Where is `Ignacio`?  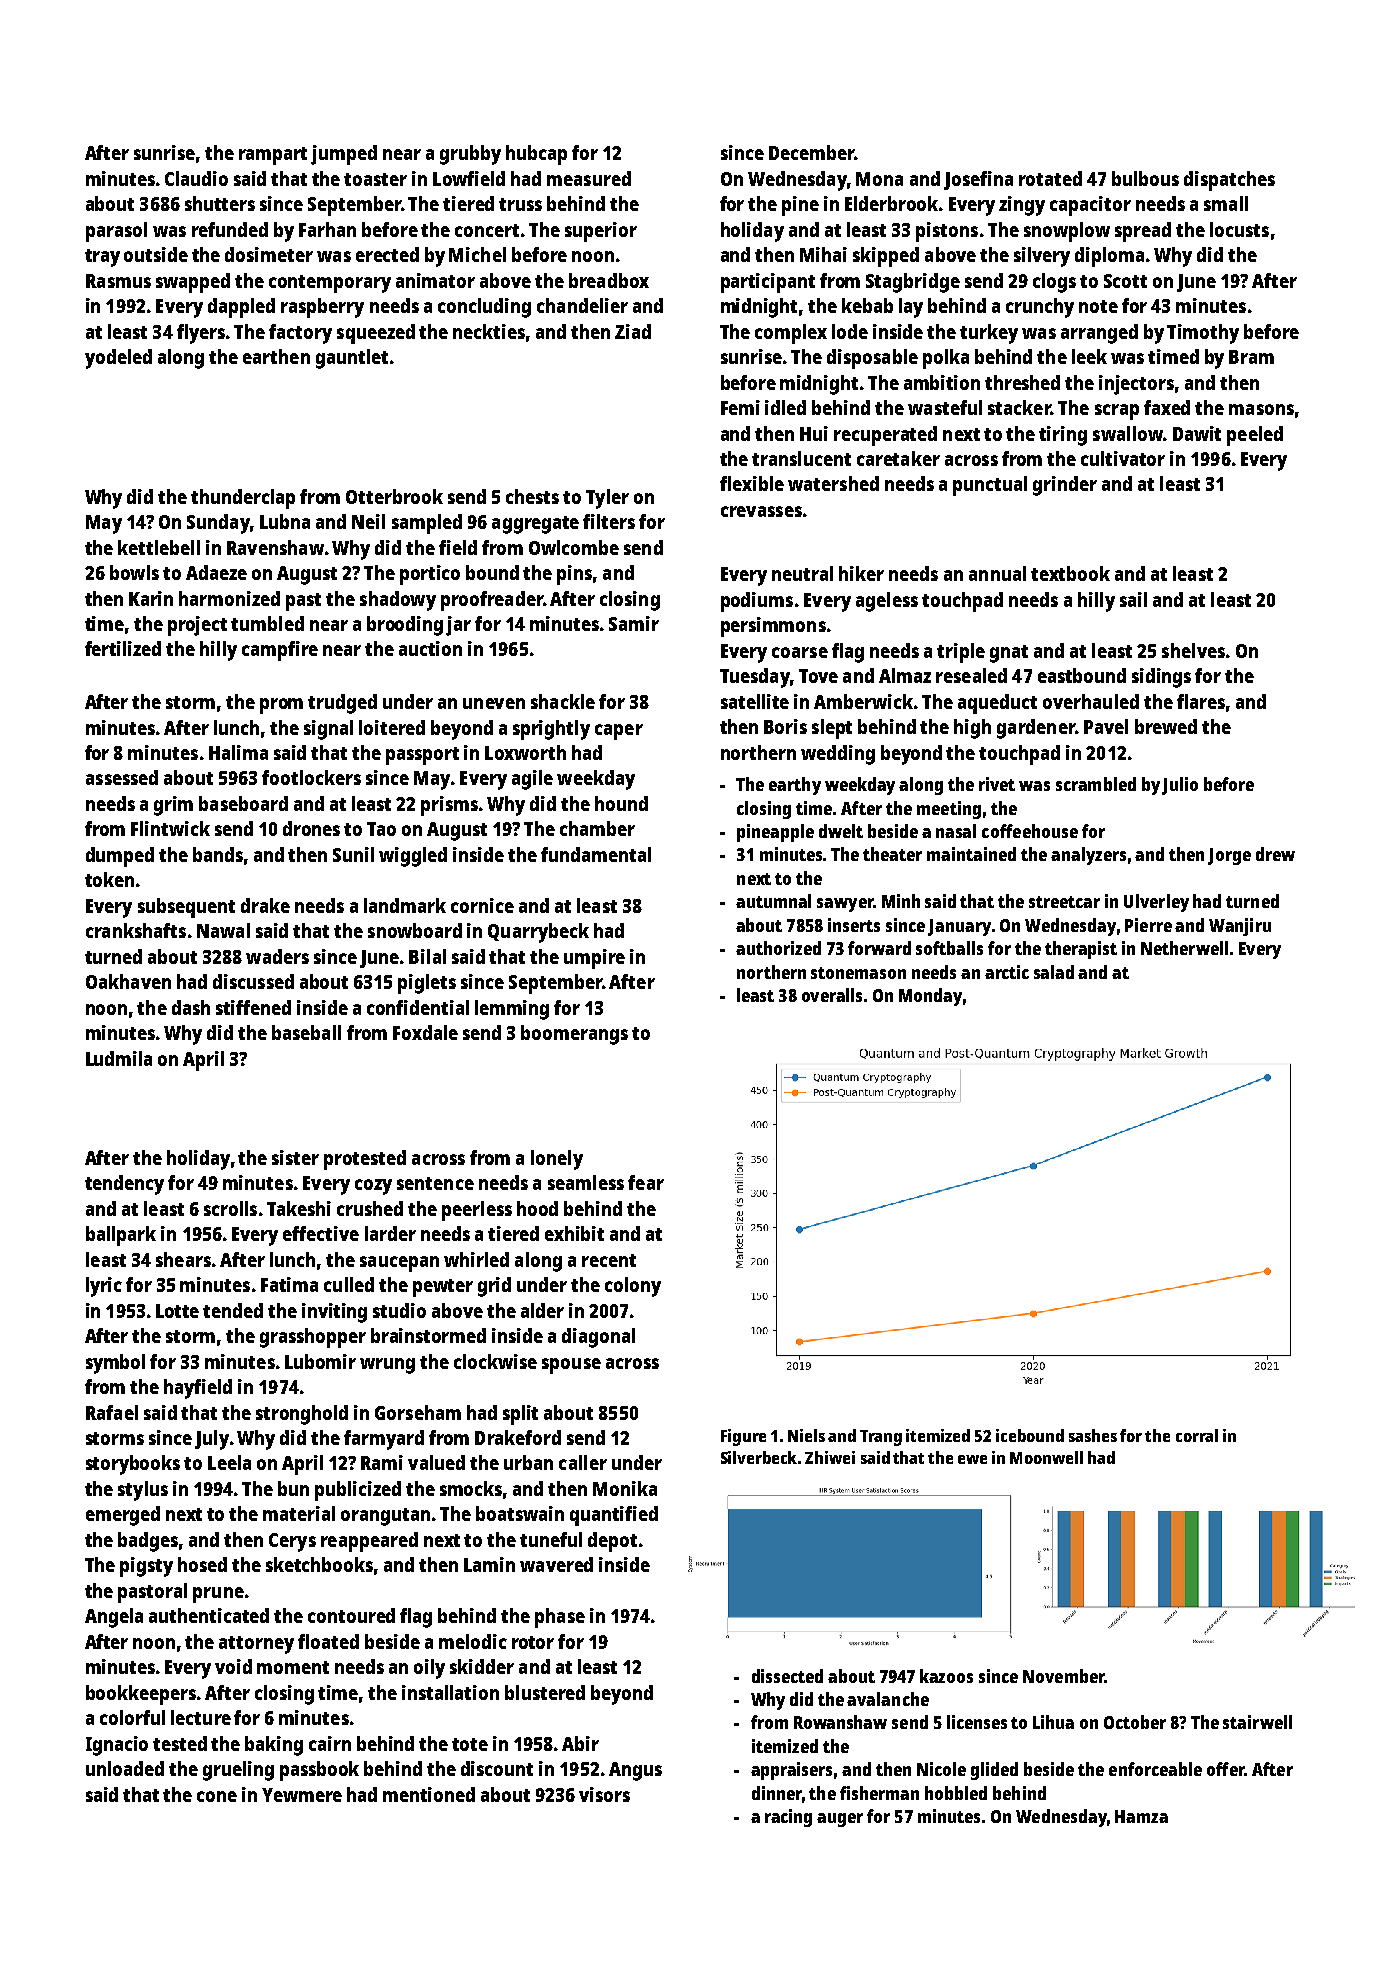 Ignacio is located at coordinates (117, 1746).
